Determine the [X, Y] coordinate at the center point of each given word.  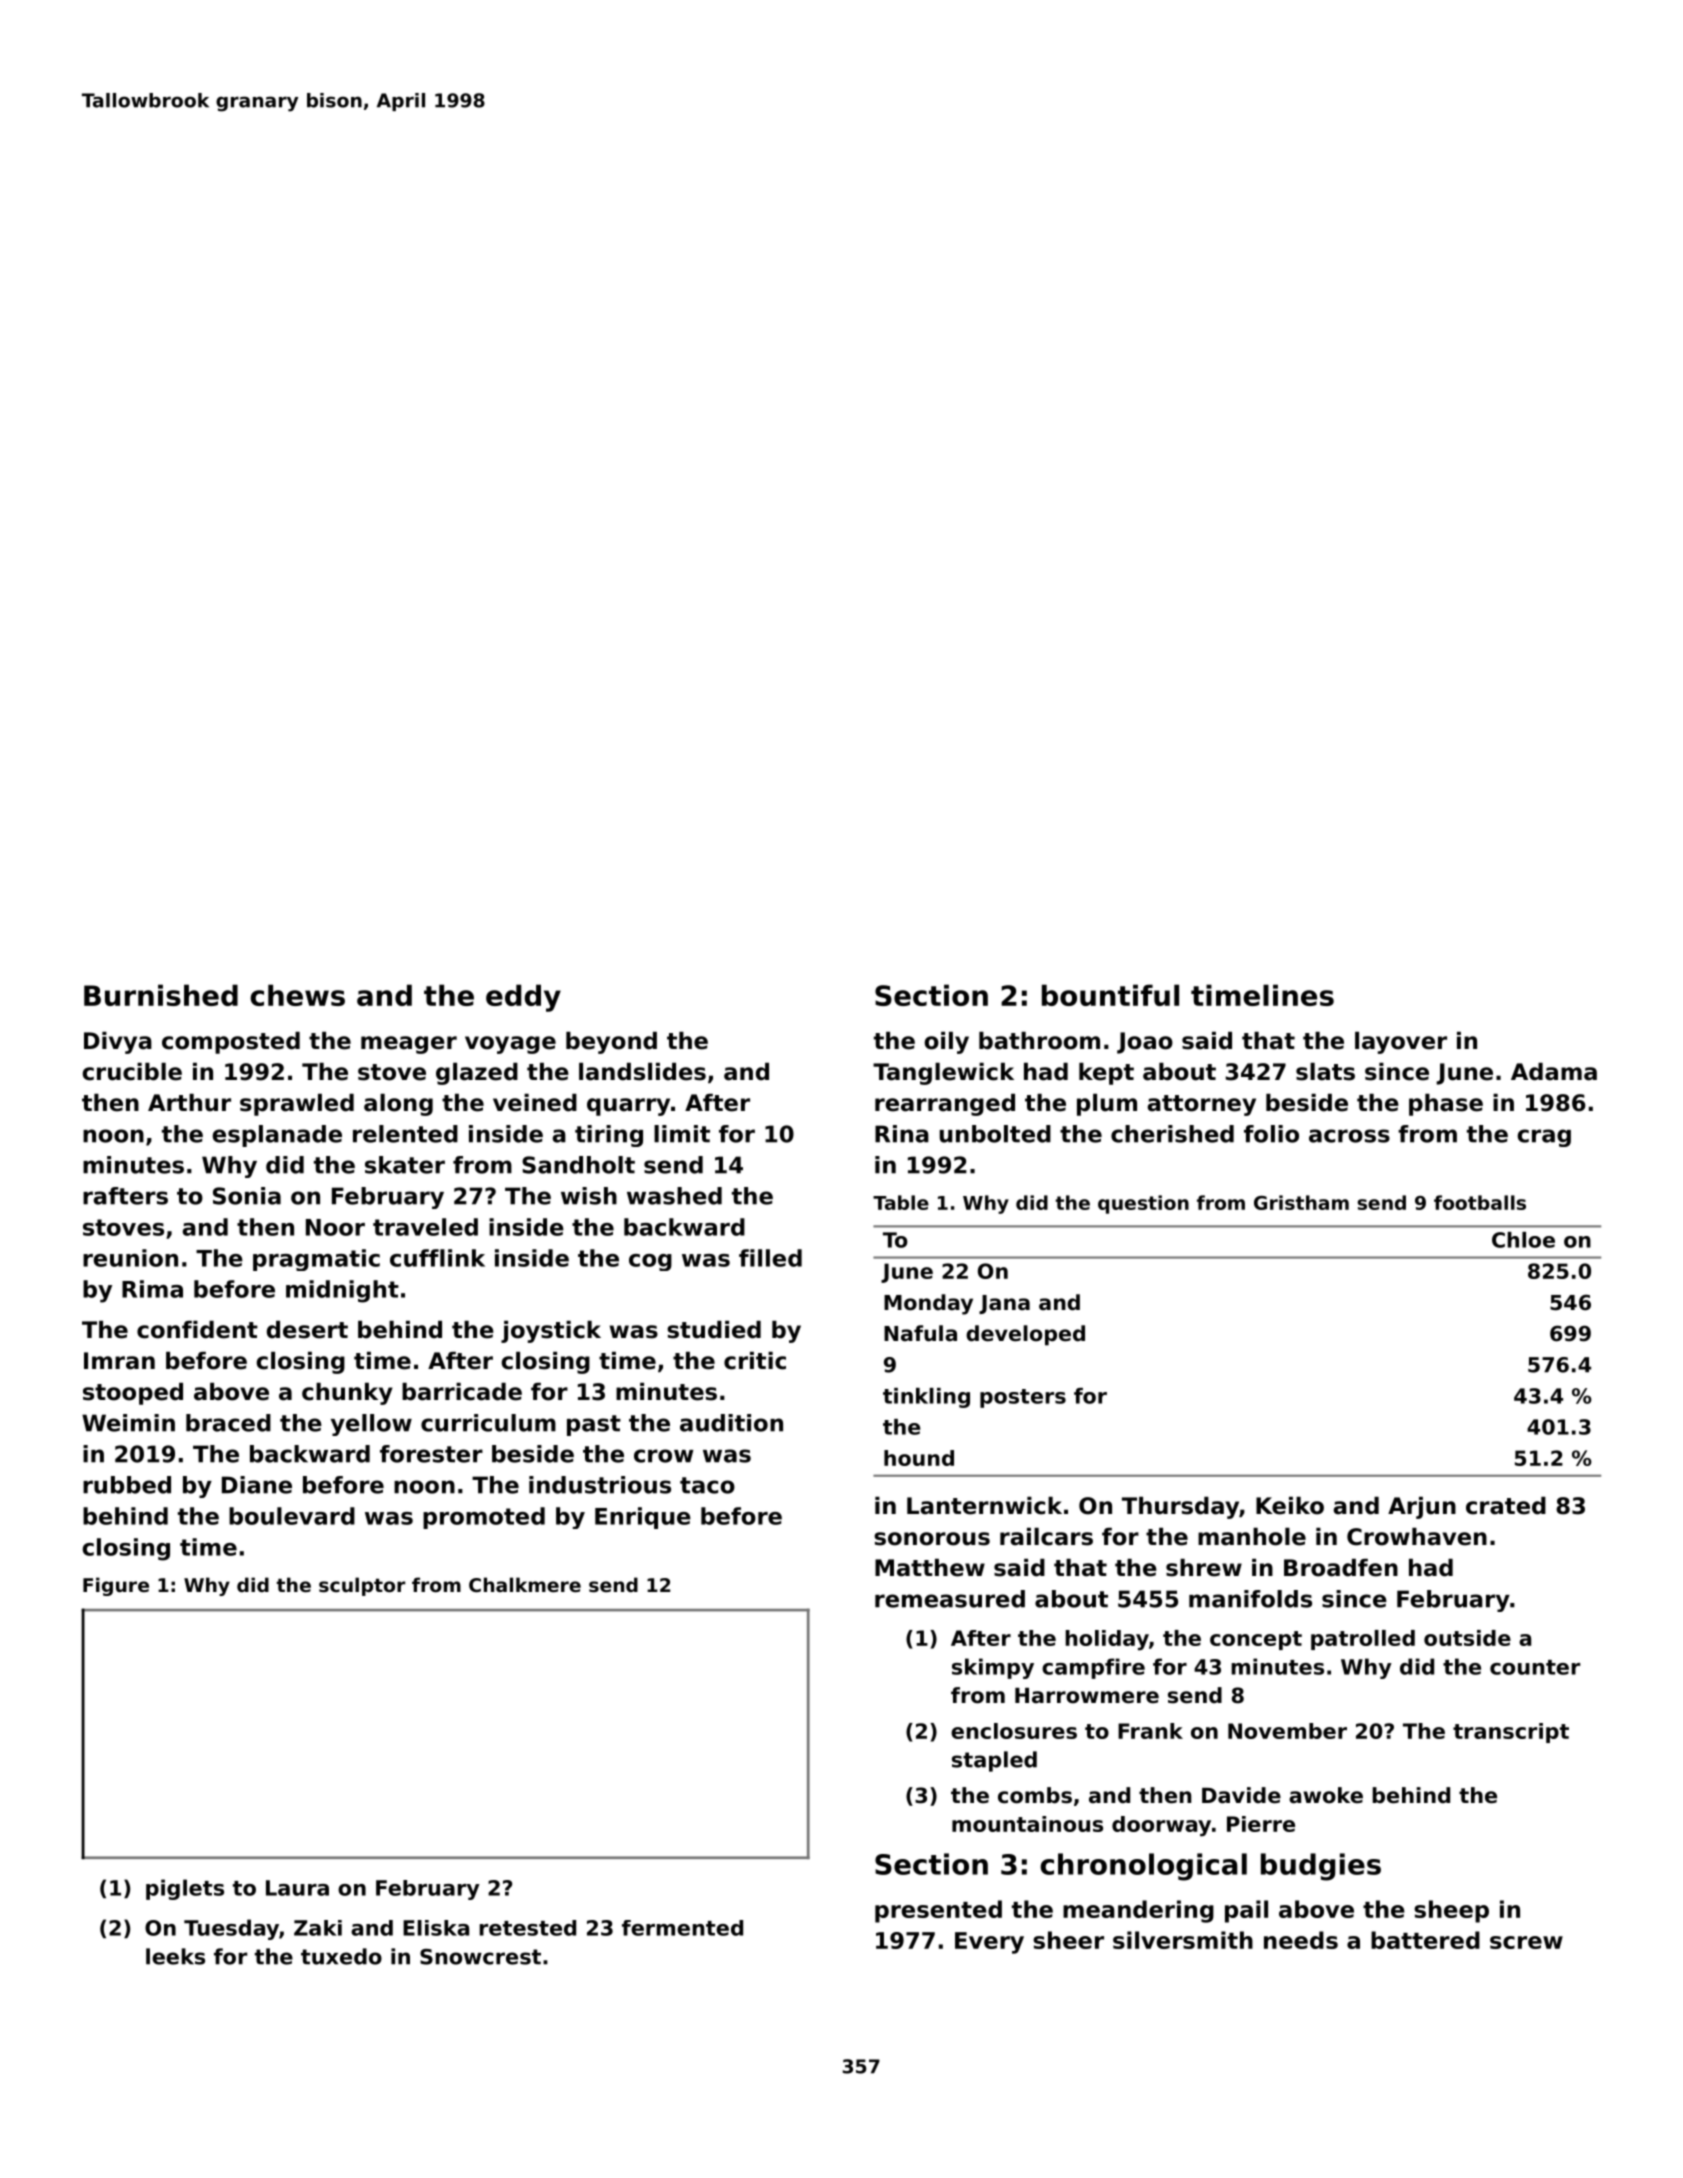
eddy [523, 998]
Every [989, 1943]
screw [1526, 1942]
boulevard [292, 1516]
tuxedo [341, 1956]
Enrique [643, 1518]
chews [297, 995]
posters [1023, 1398]
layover [1401, 1043]
